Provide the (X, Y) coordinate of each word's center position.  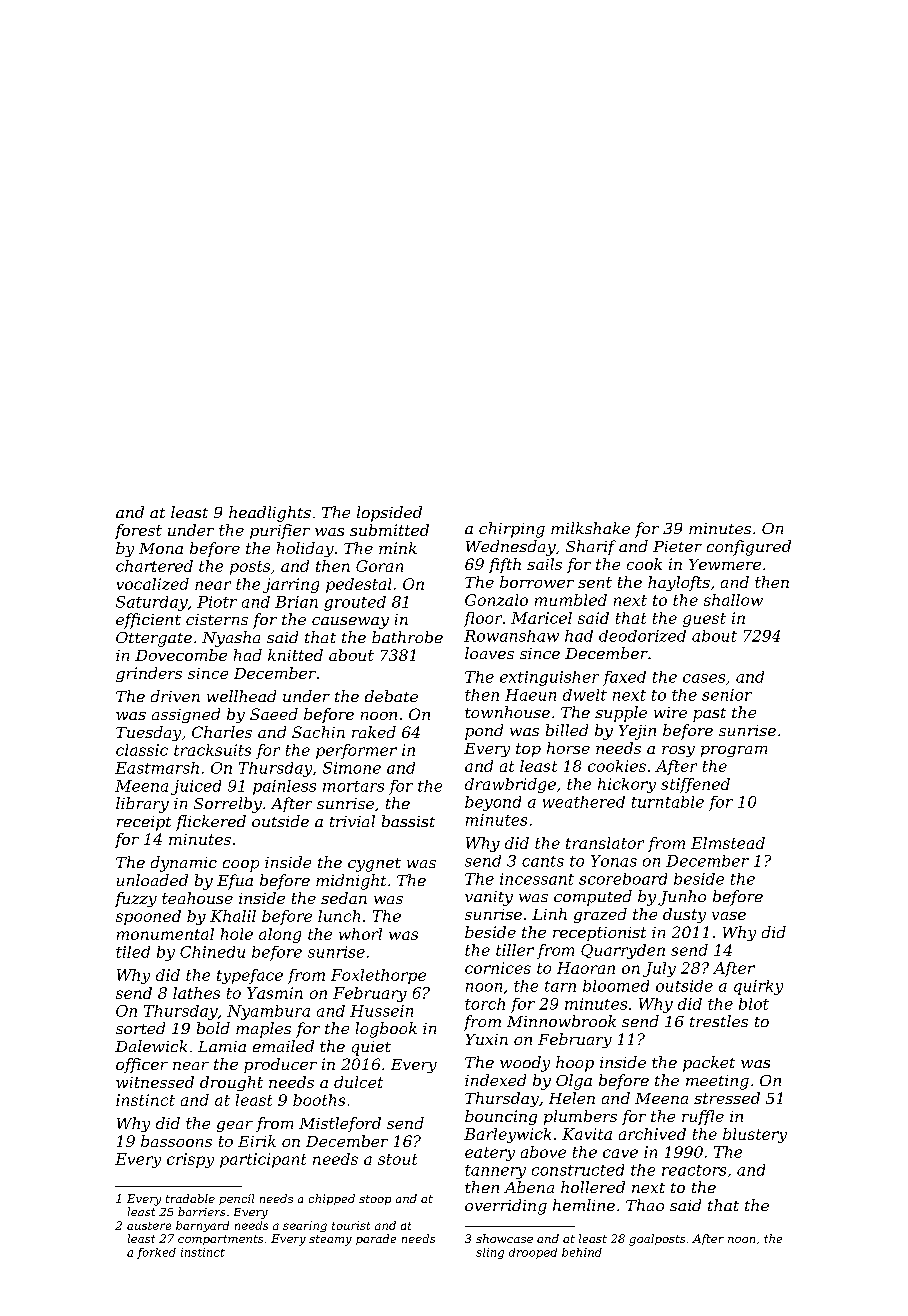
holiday (305, 549)
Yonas (614, 861)
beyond (493, 803)
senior (727, 695)
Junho (682, 898)
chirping (512, 530)
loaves (489, 653)
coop (241, 866)
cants (543, 861)
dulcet (358, 1082)
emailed (283, 1046)
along (280, 935)
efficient (148, 621)
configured (749, 548)
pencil (236, 1199)
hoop (575, 1064)
